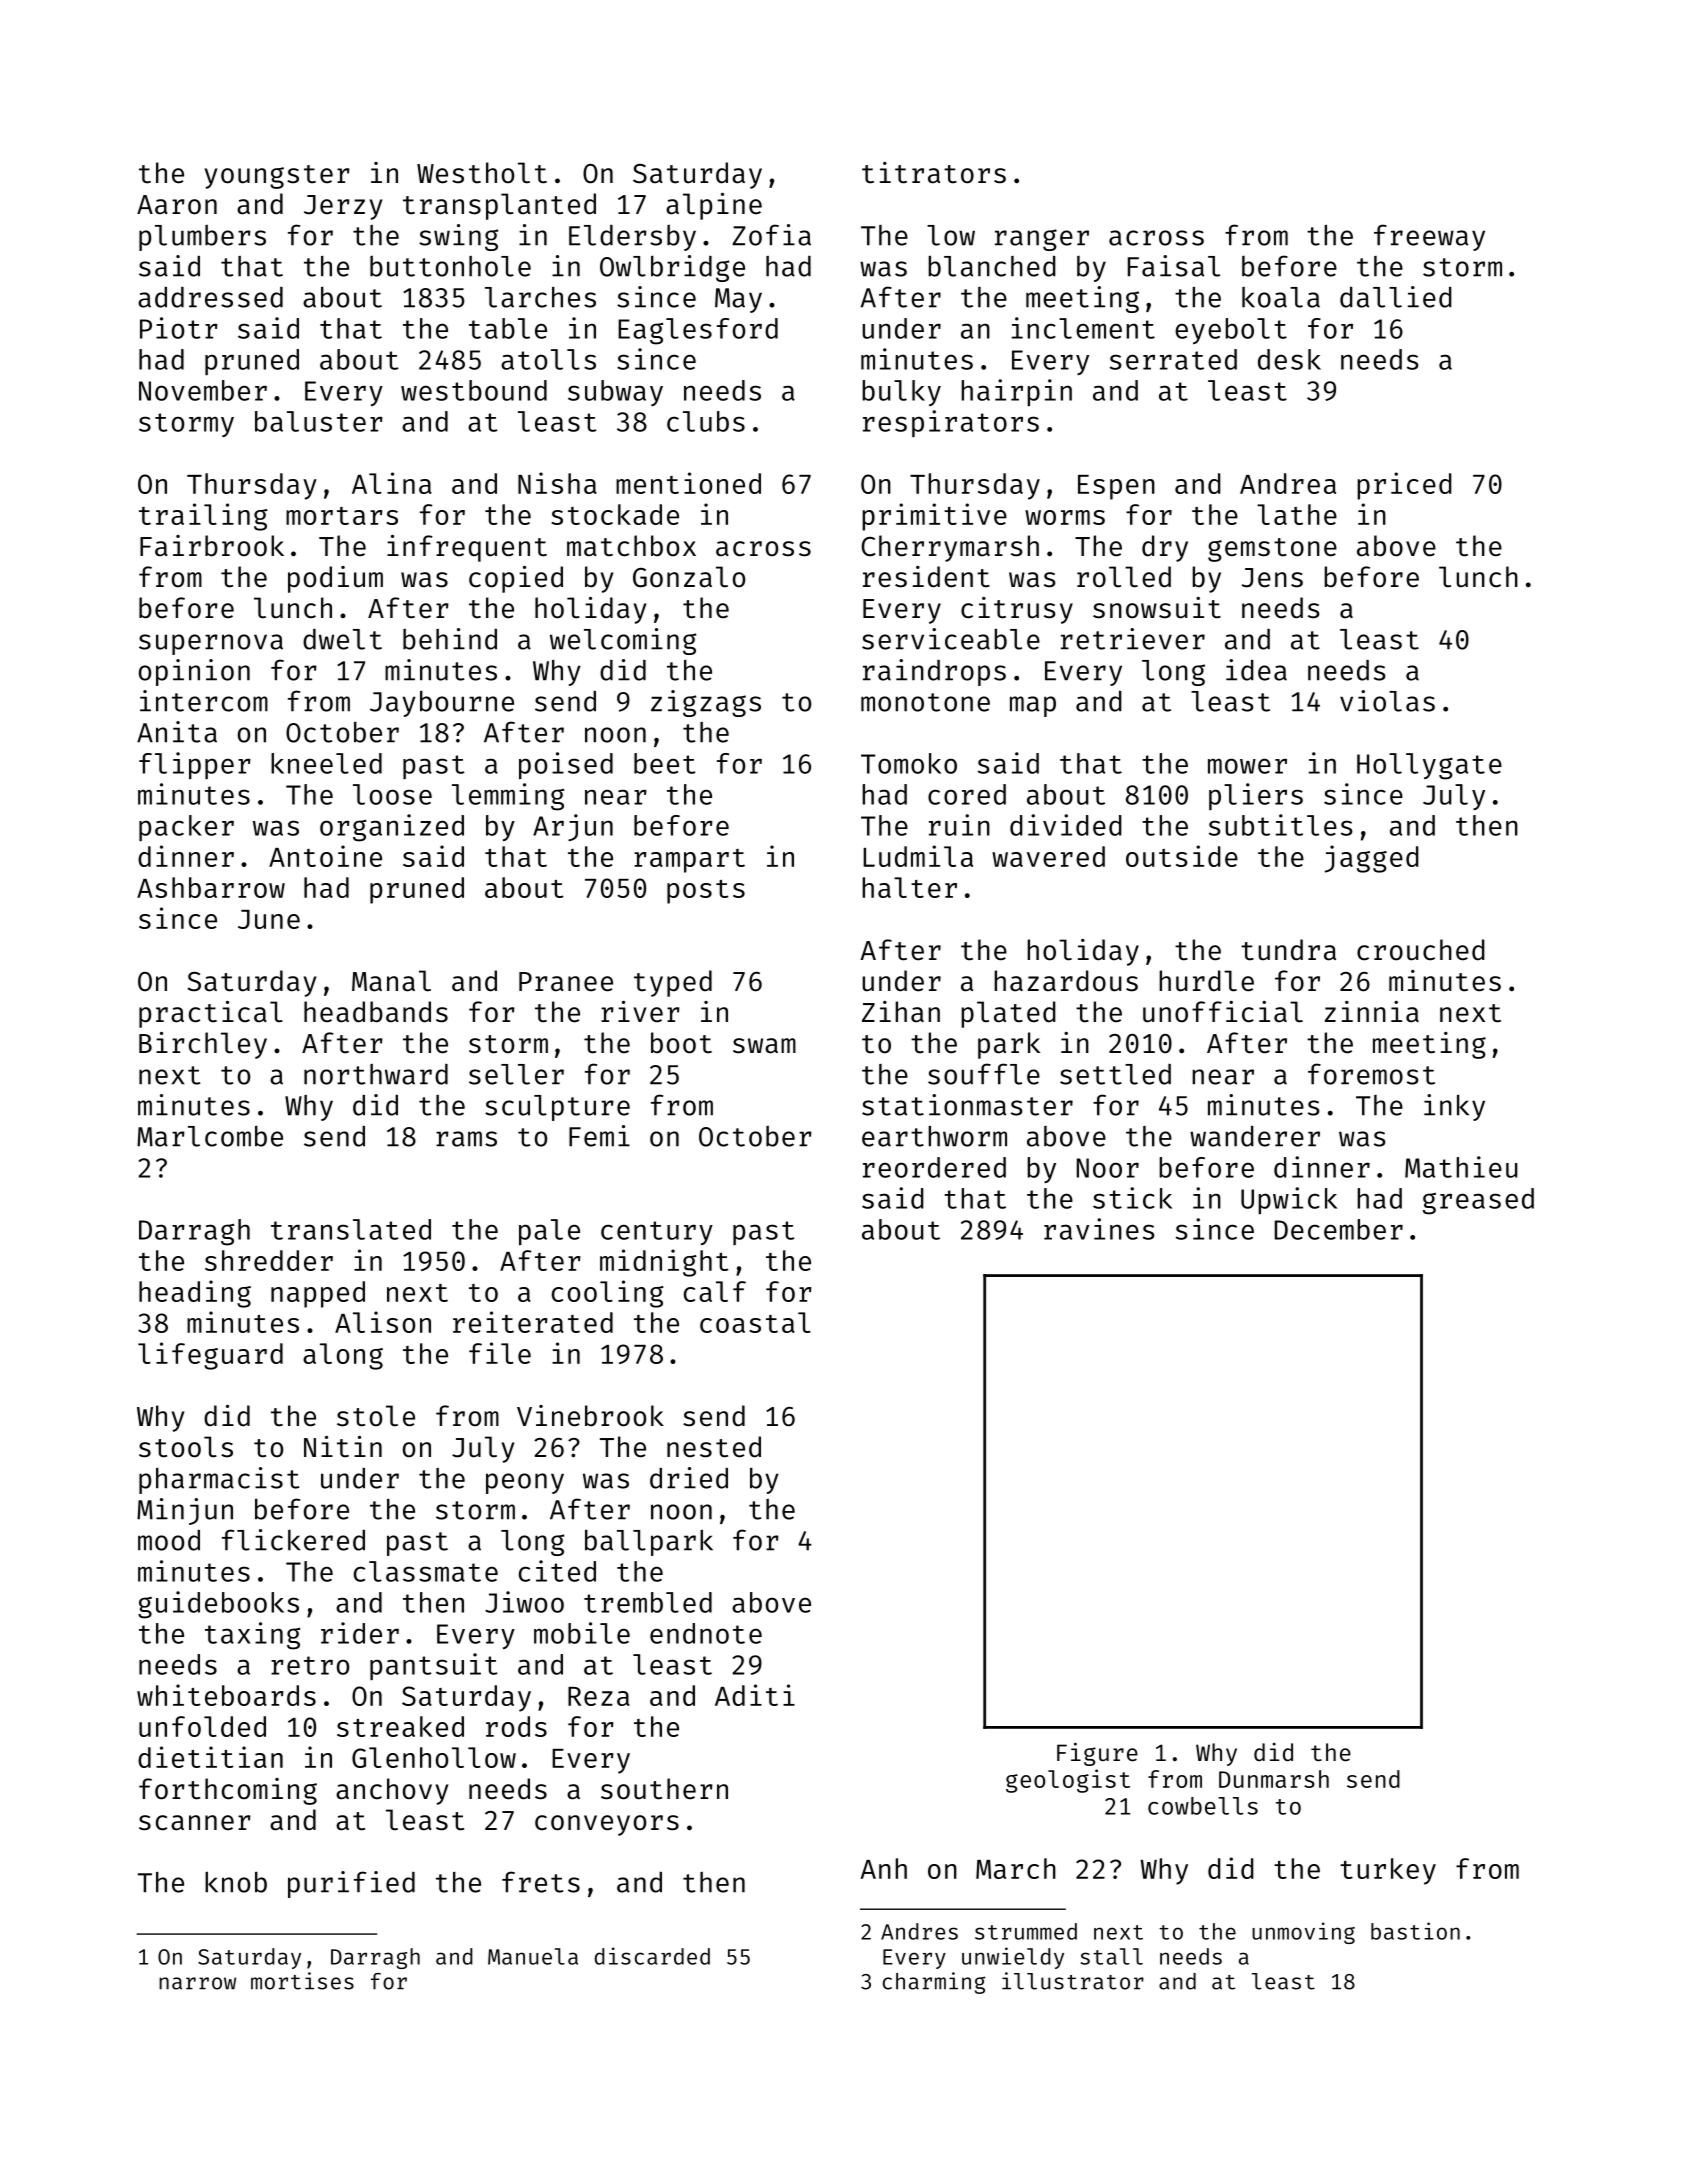 The width and height of the document is (1683, 2178). I want to click on Eldersby, so click(632, 238).
